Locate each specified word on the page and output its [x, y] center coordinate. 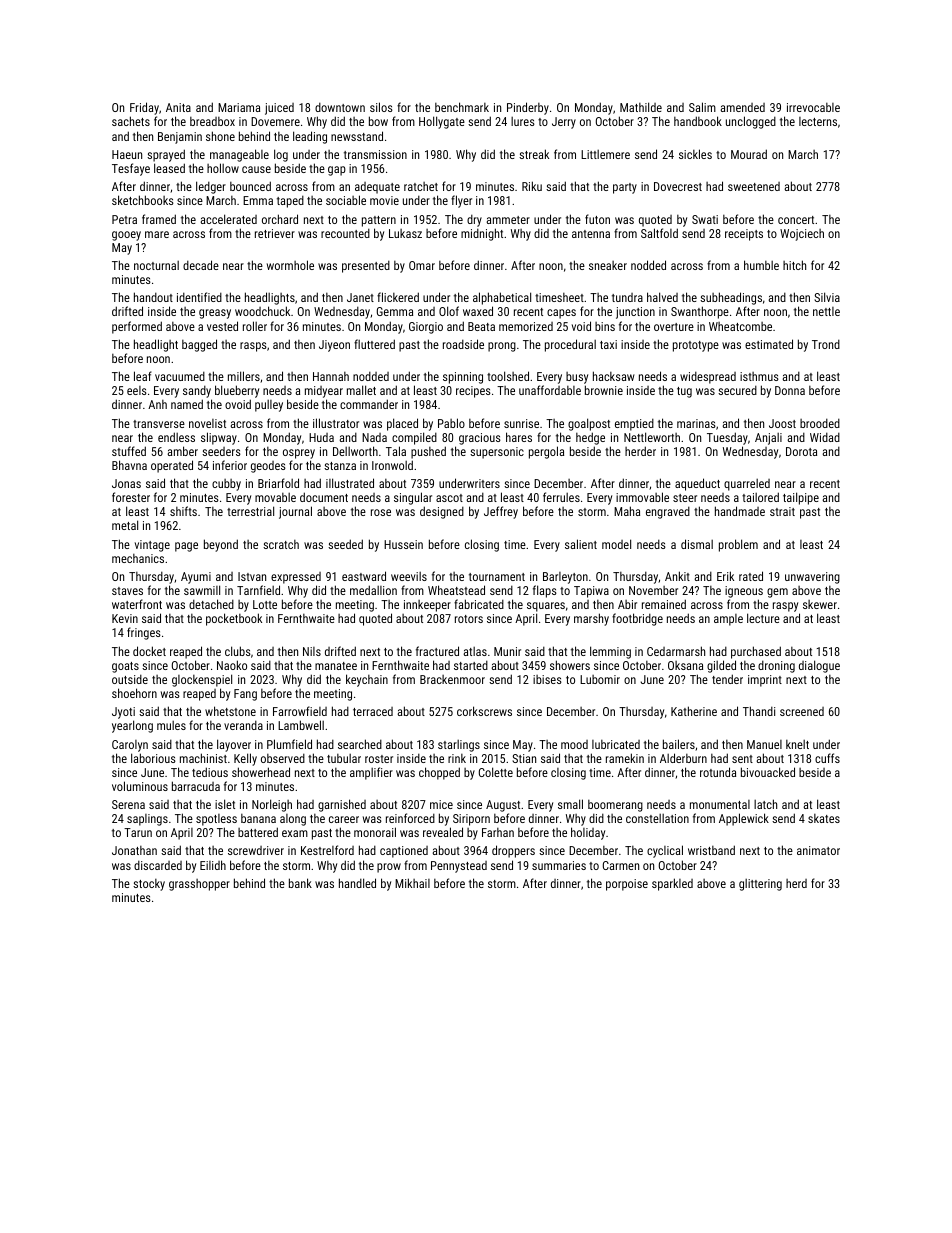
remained [664, 604]
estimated [769, 344]
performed [137, 327]
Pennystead [459, 867]
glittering [760, 885]
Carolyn [130, 746]
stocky [149, 885]
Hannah [331, 376]
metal [125, 525]
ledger [211, 187]
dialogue [819, 666]
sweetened [754, 186]
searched [360, 744]
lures [523, 121]
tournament [497, 577]
